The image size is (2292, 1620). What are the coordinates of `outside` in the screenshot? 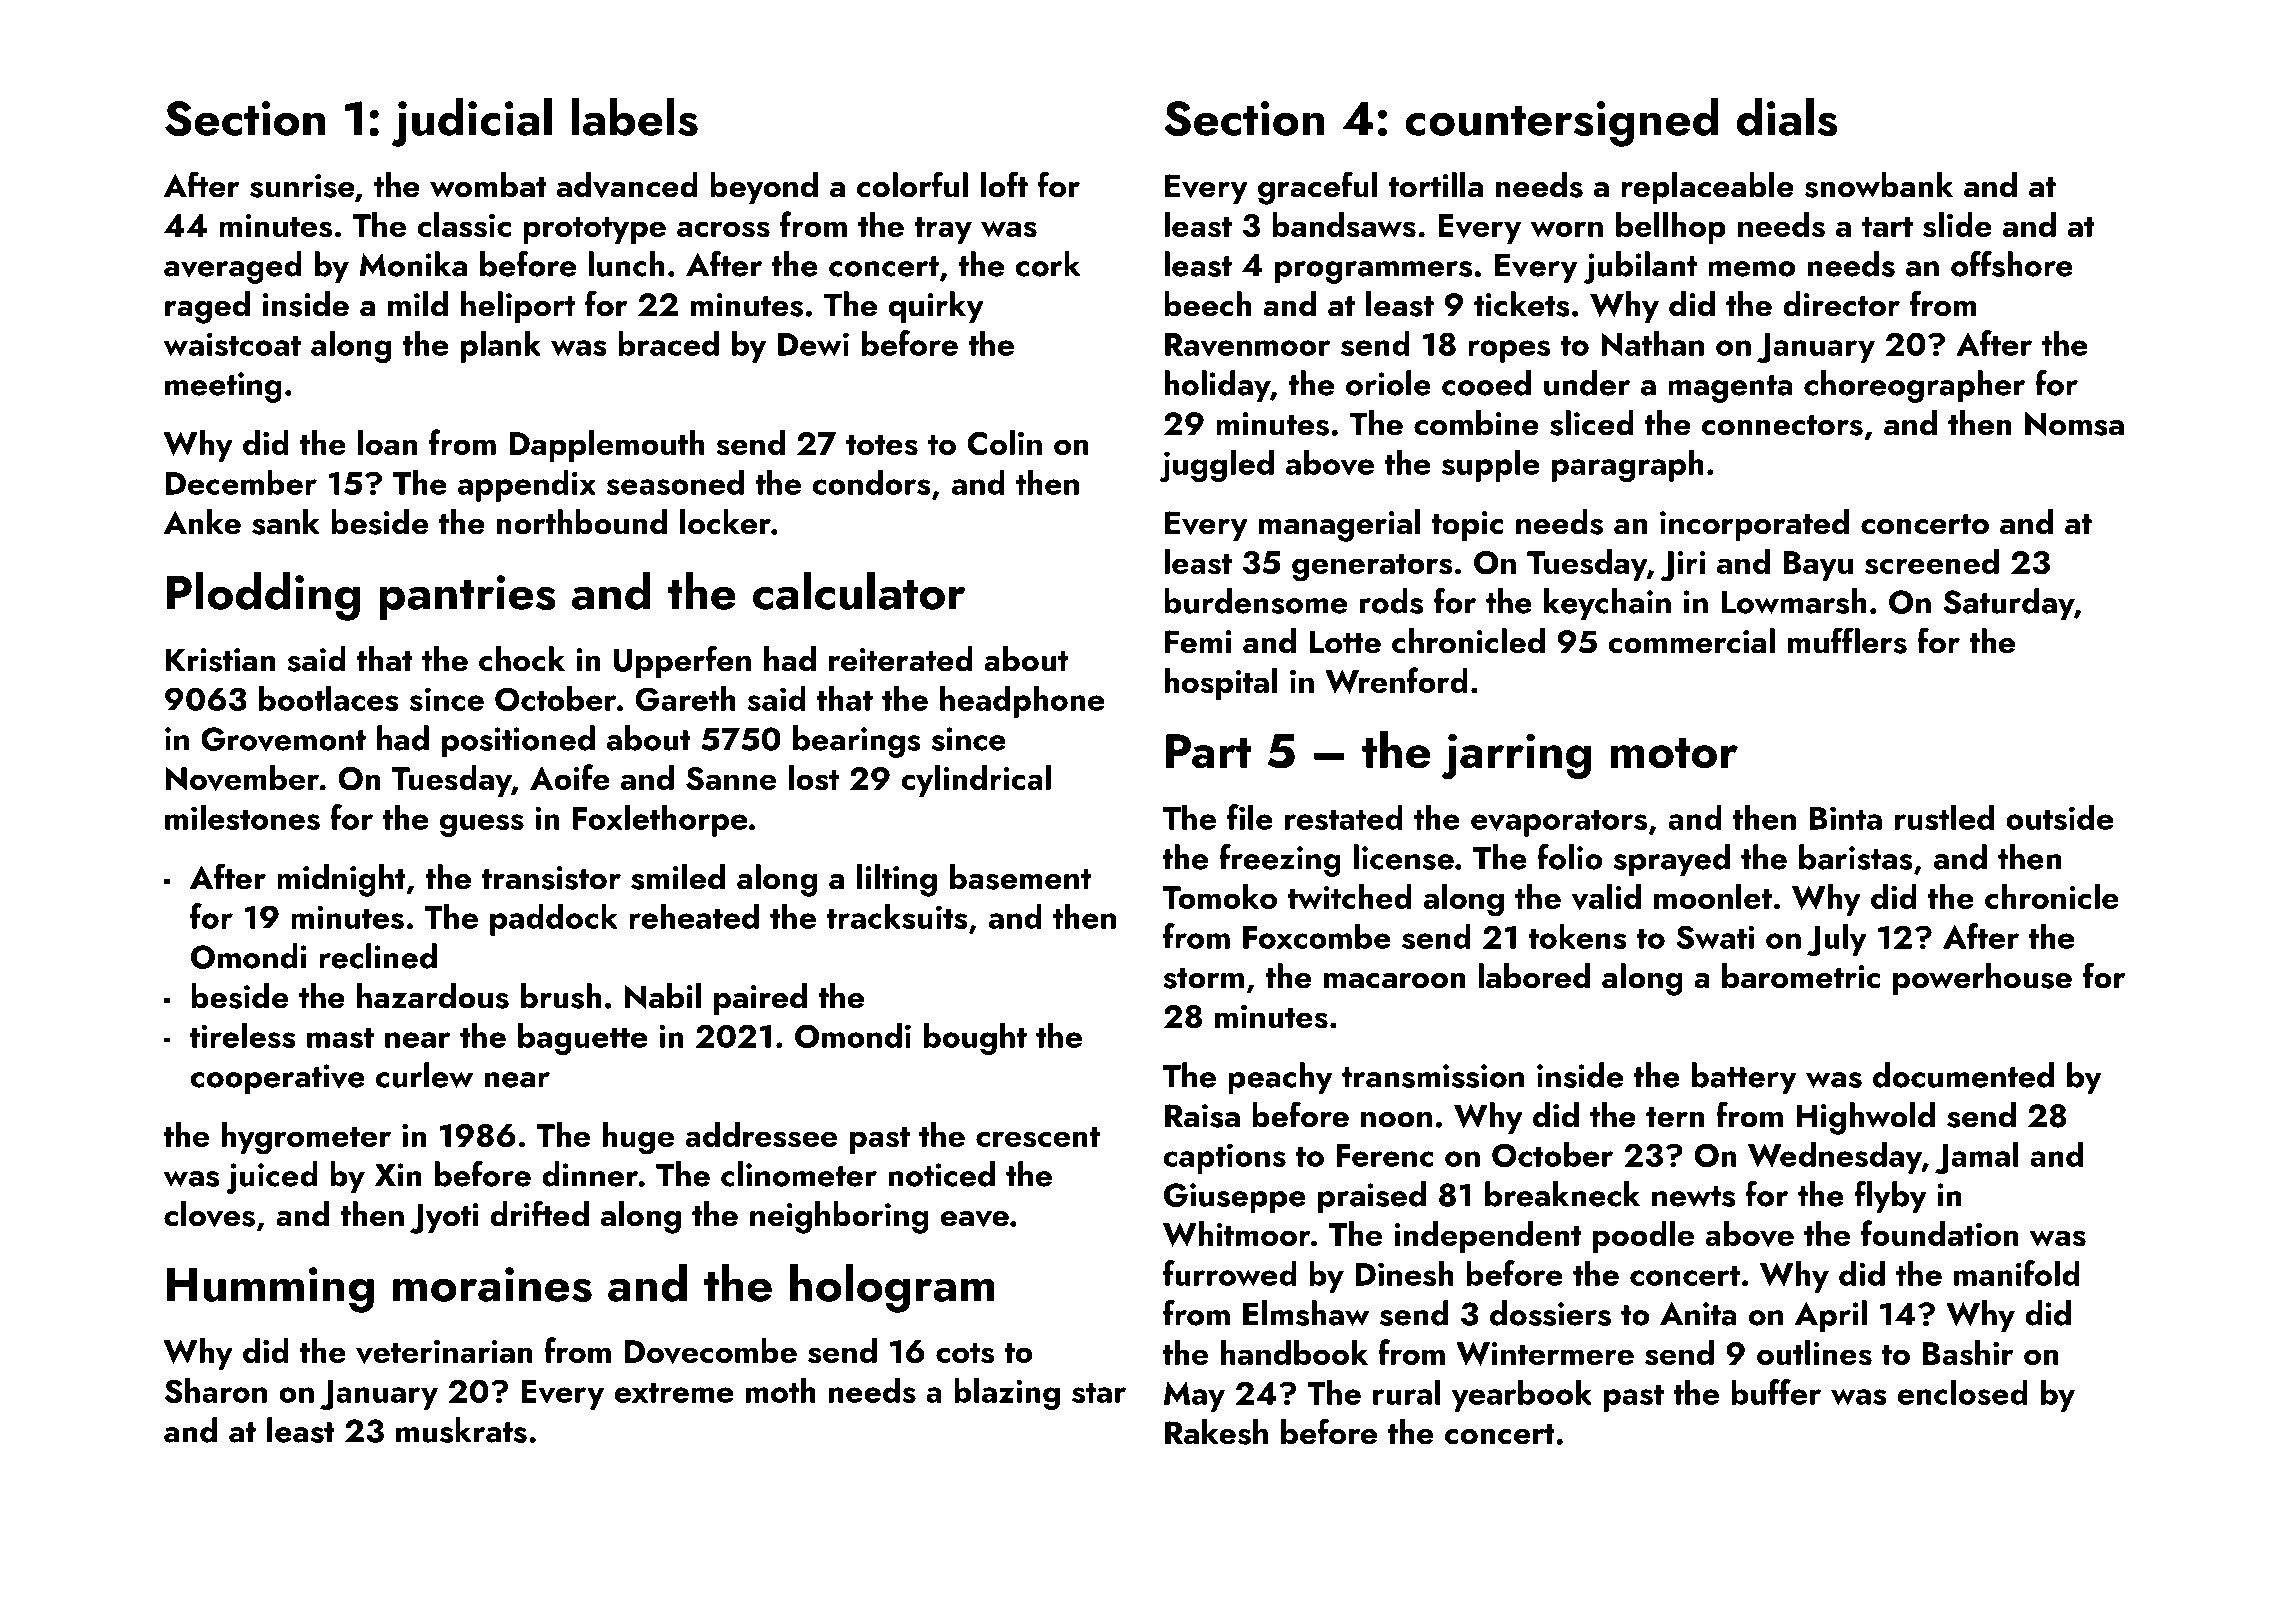 It's located at (2059, 817).
